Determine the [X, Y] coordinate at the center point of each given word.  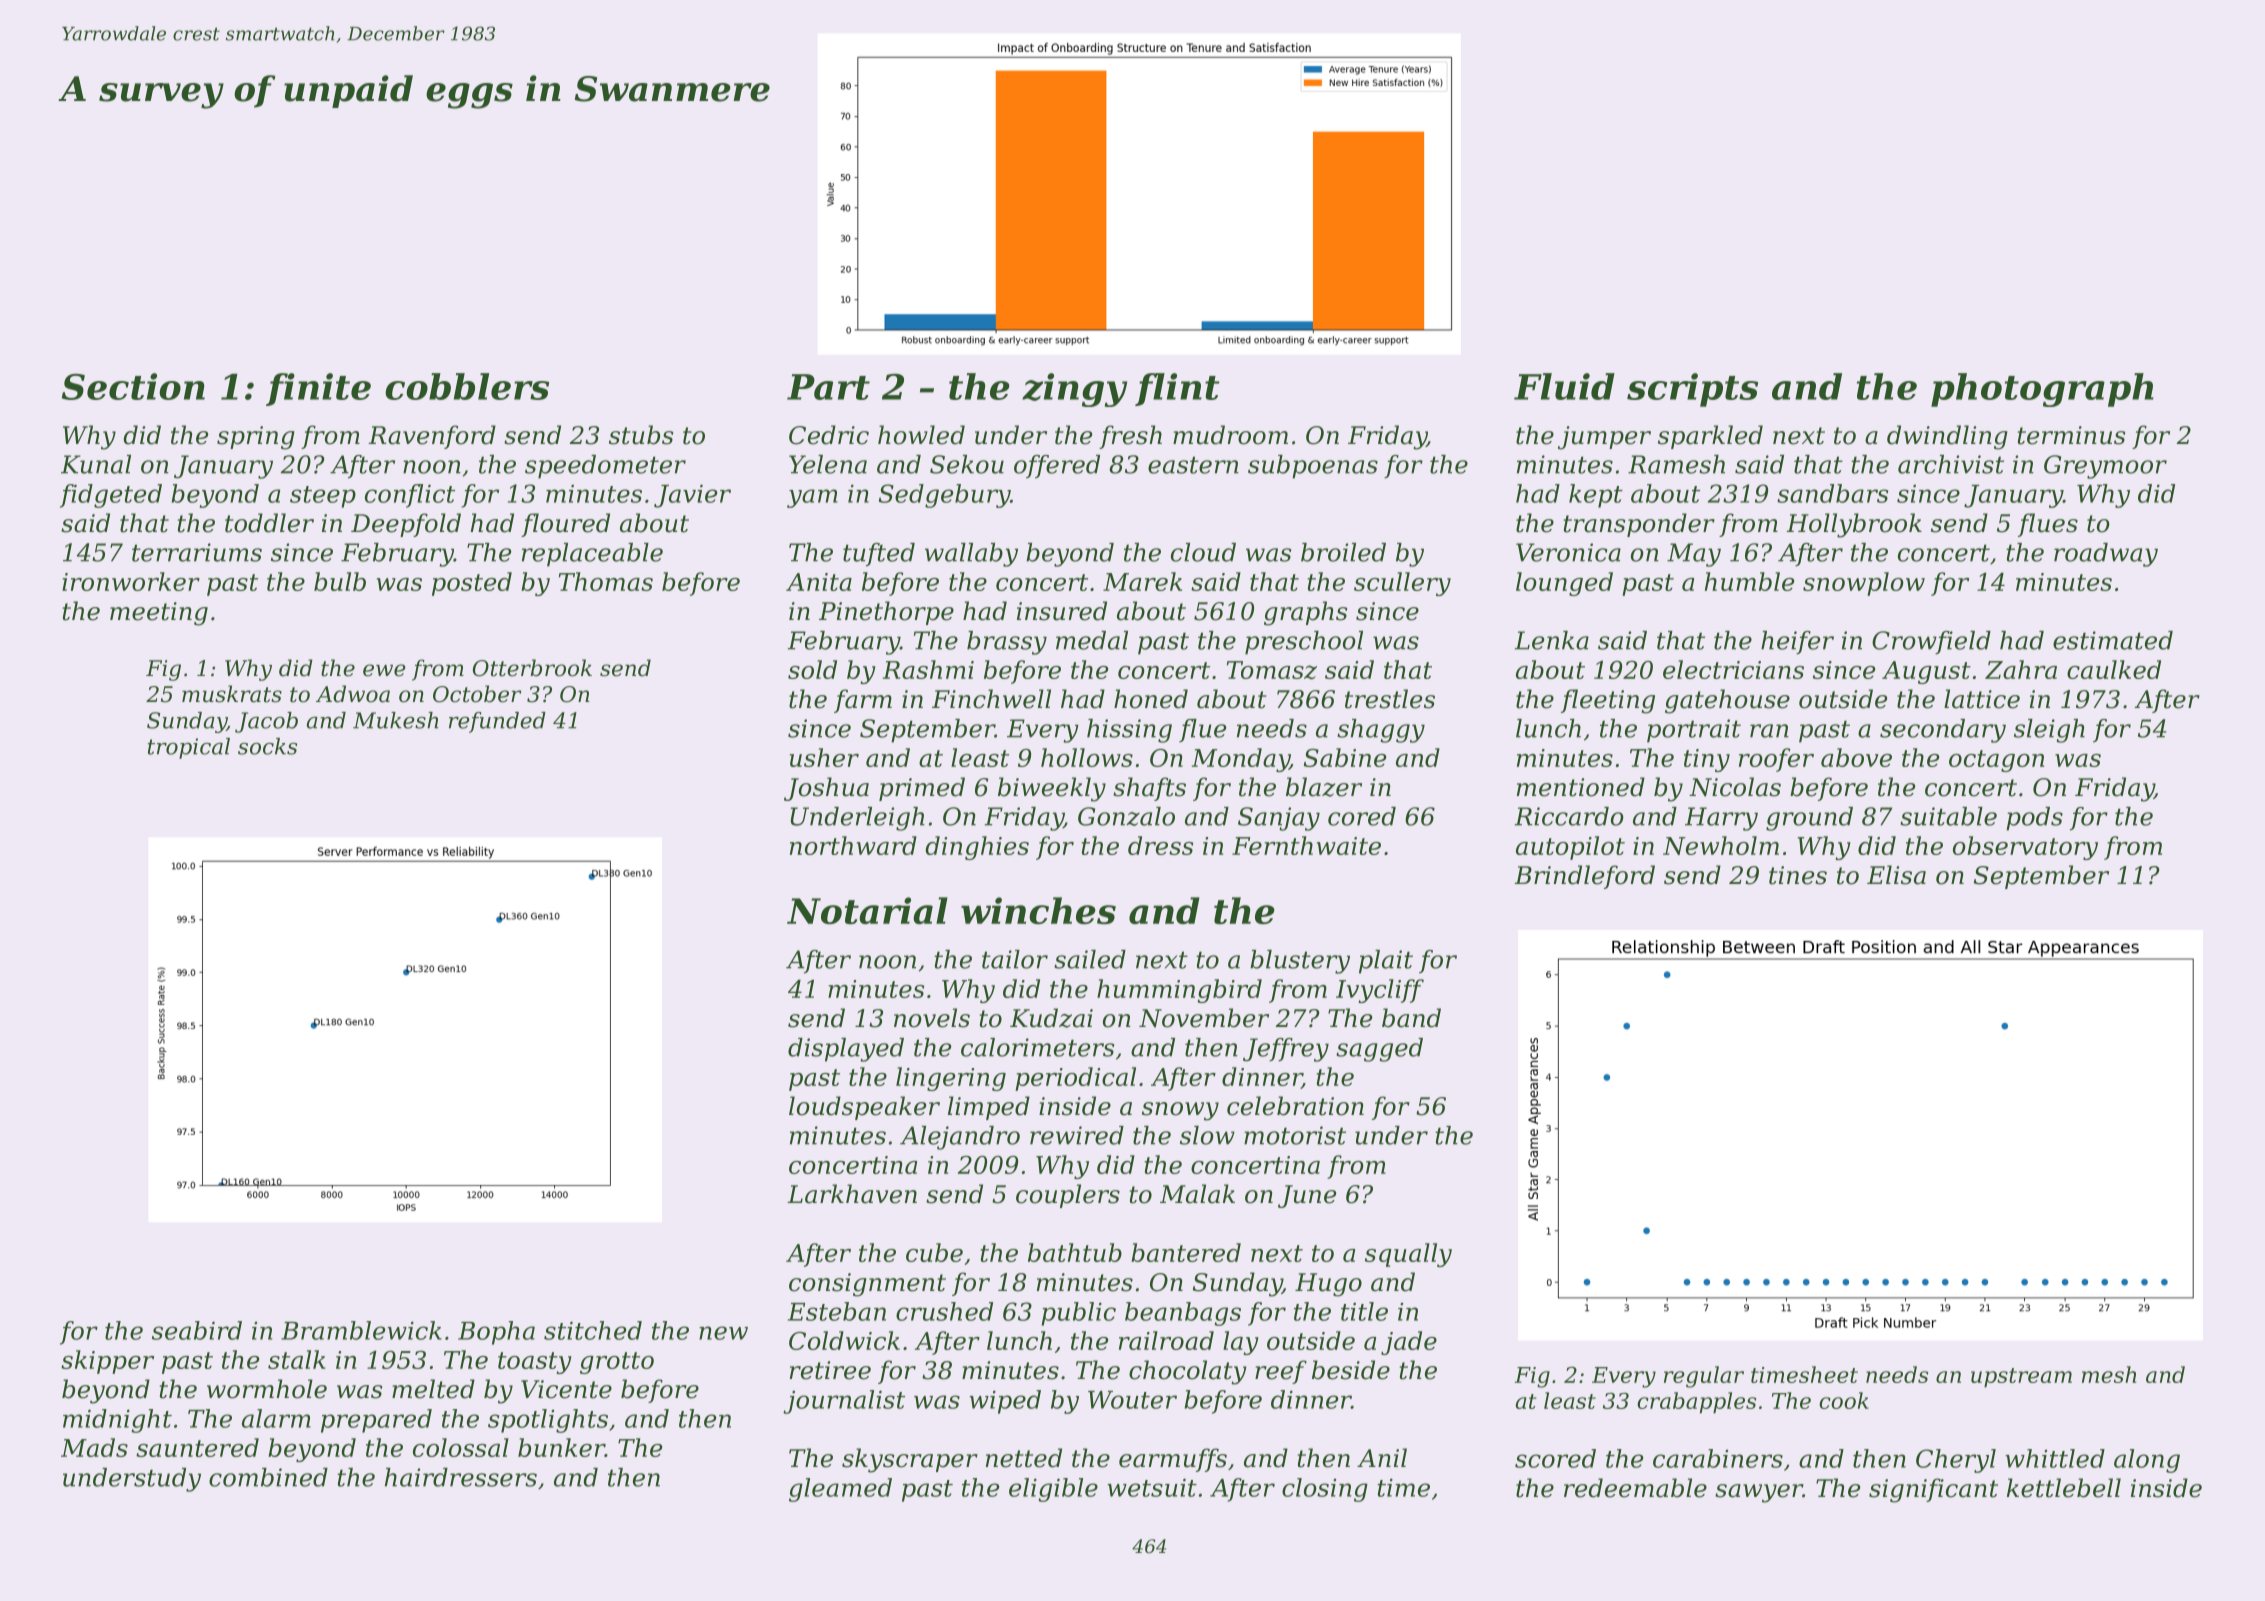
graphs [1306, 613]
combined [268, 1477]
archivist [1951, 464]
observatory [2025, 848]
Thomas [606, 581]
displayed [846, 1050]
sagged [1379, 1050]
